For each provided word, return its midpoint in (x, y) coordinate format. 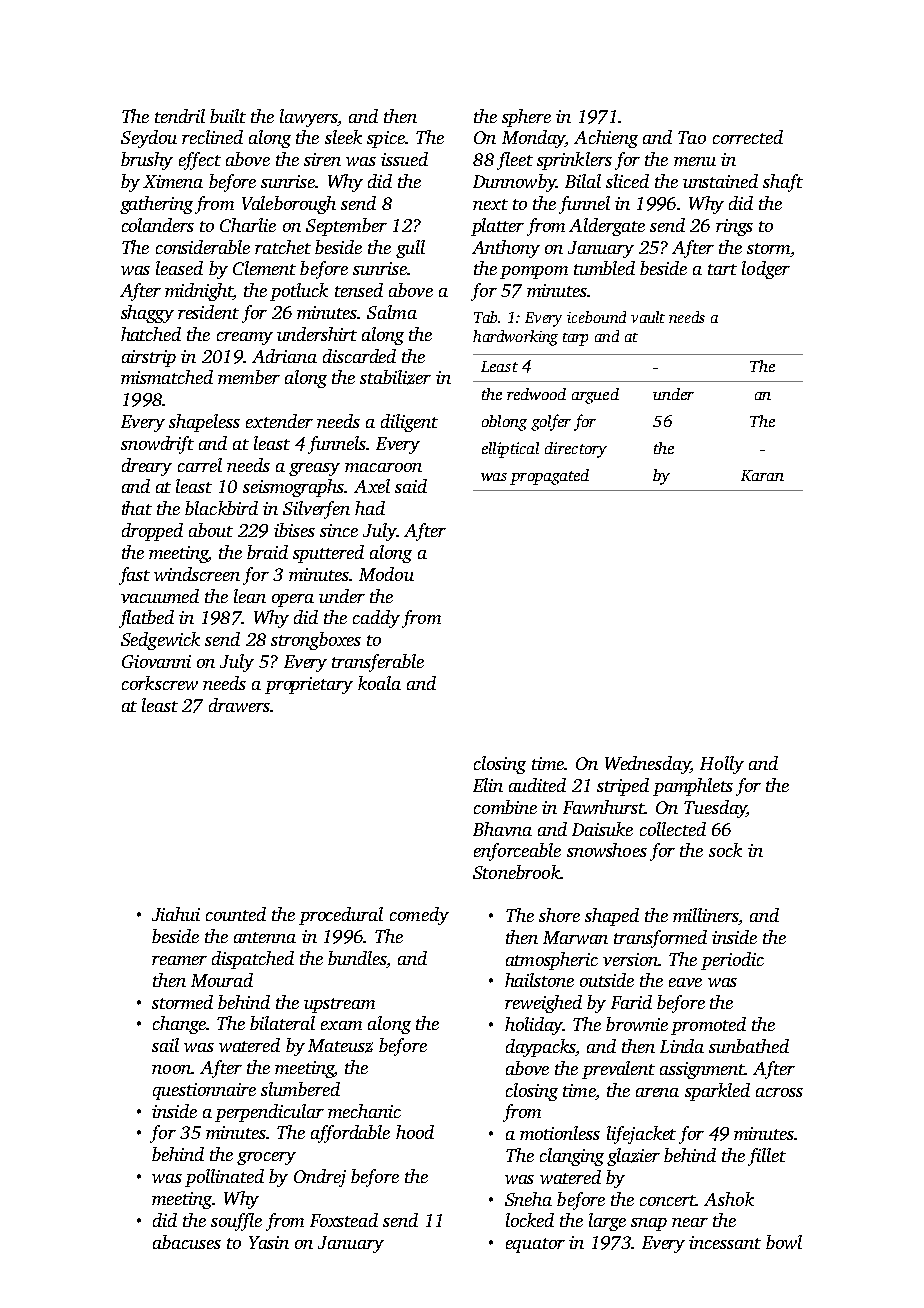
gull (410, 249)
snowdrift (157, 445)
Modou (386, 574)
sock (725, 850)
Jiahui (176, 914)
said (411, 486)
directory (576, 450)
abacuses (187, 1242)
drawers (239, 705)
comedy (419, 916)
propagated (549, 477)
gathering (156, 205)
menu (695, 161)
